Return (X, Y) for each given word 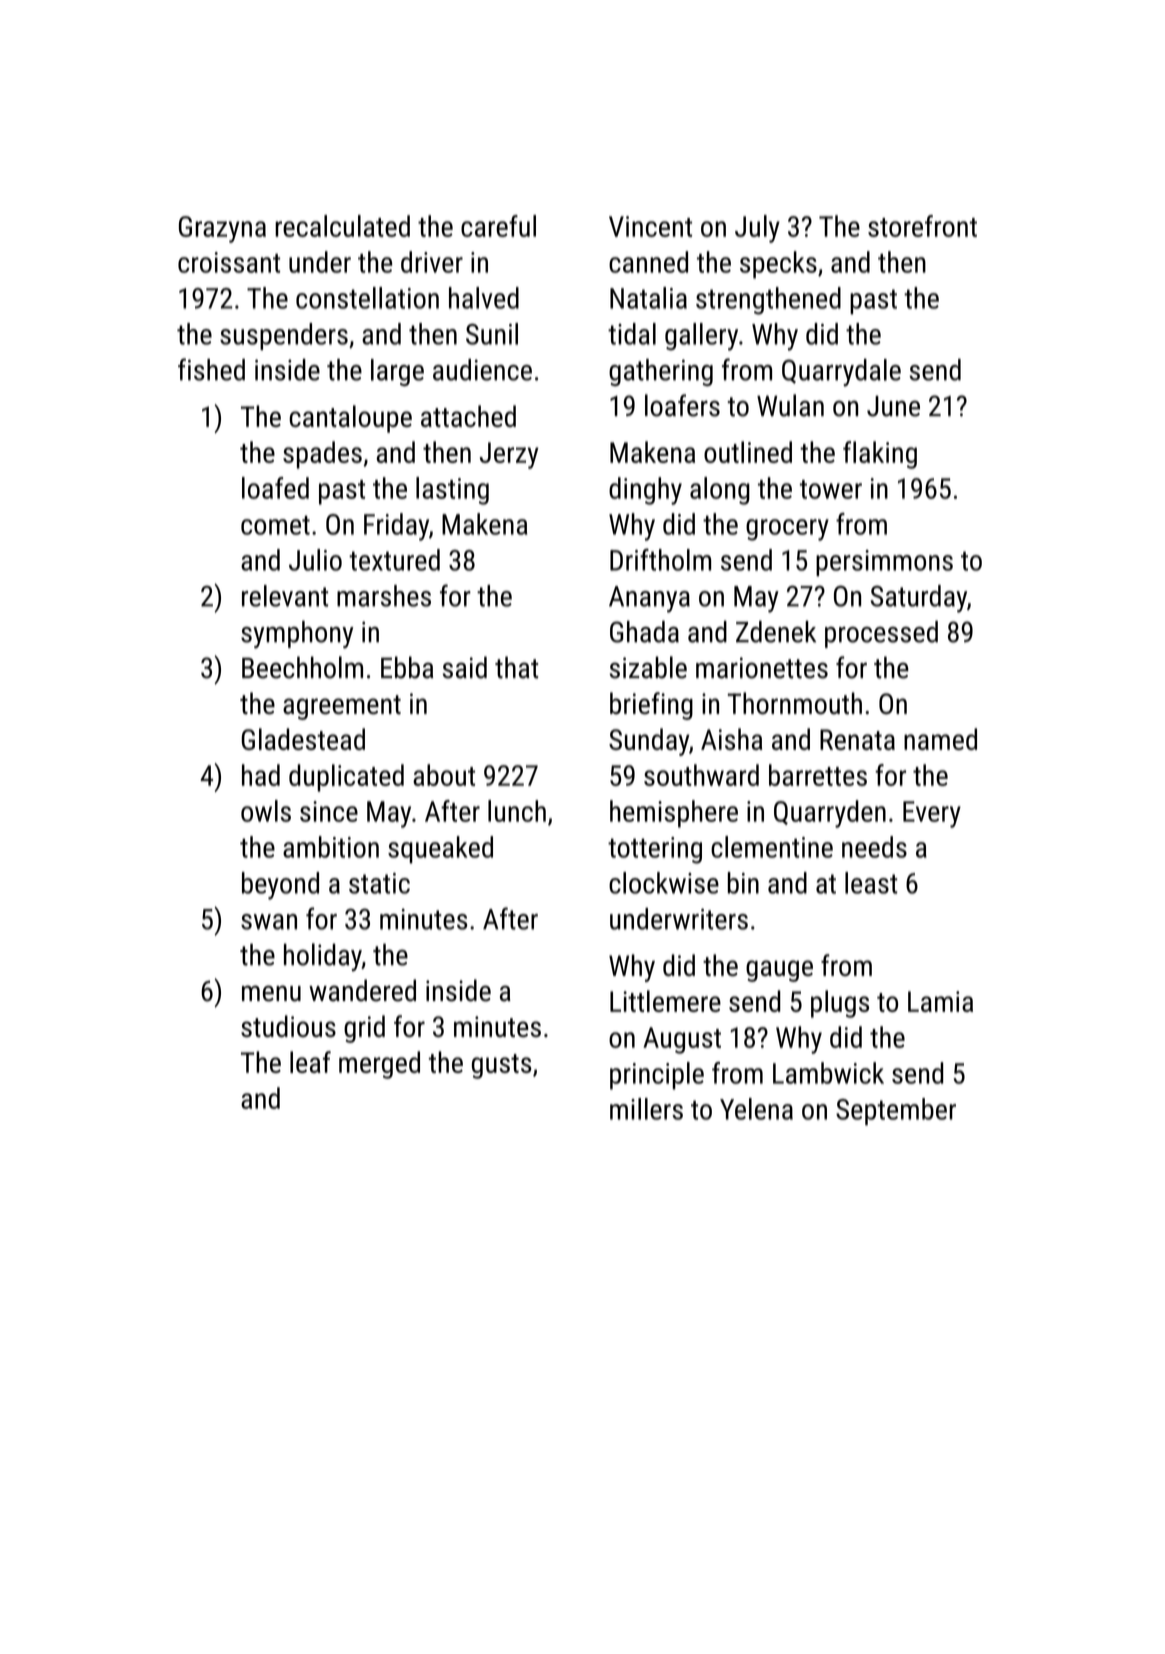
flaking (880, 455)
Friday (396, 527)
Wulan (790, 405)
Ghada (644, 632)
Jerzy (509, 455)
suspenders (284, 336)
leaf (310, 1062)
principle (657, 1076)
